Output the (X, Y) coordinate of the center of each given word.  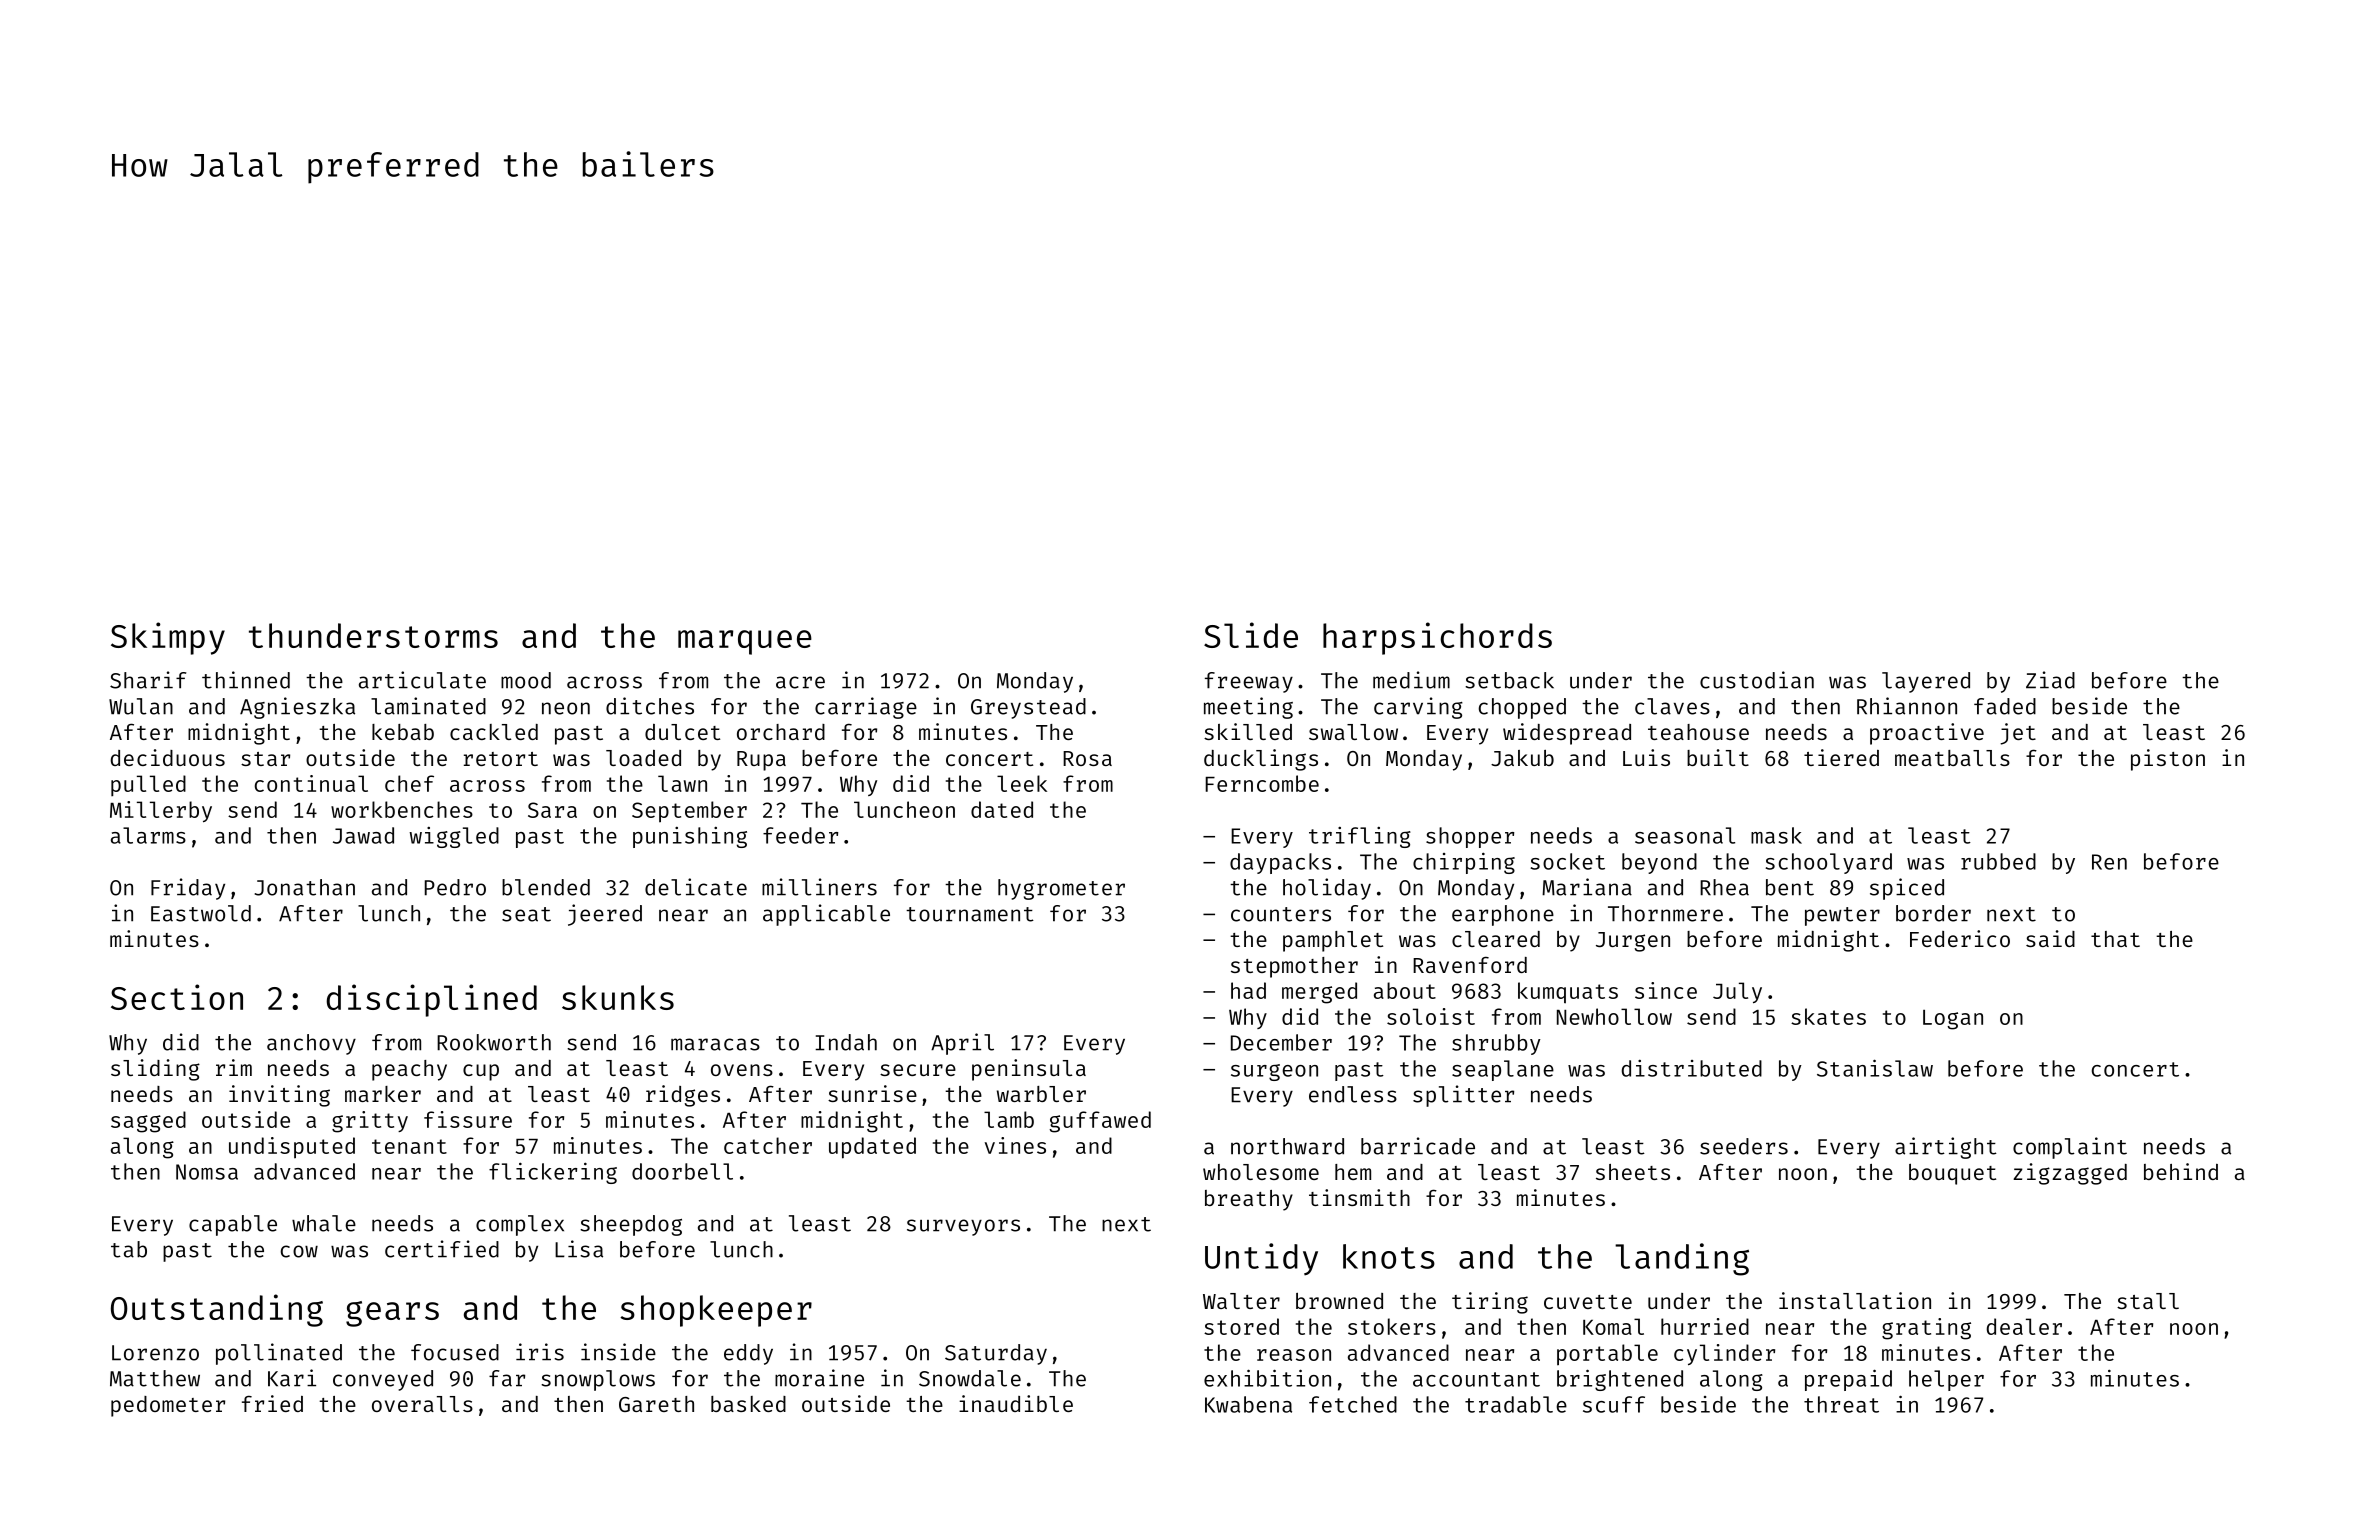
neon (566, 708)
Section (177, 997)
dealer (2024, 1326)
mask (1776, 835)
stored (1241, 1326)
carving (1418, 708)
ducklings (1261, 760)
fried (272, 1403)
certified (442, 1249)
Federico (1960, 938)
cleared (1496, 939)
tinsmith (1359, 1197)
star (265, 759)
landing (1682, 1259)
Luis (1646, 757)
